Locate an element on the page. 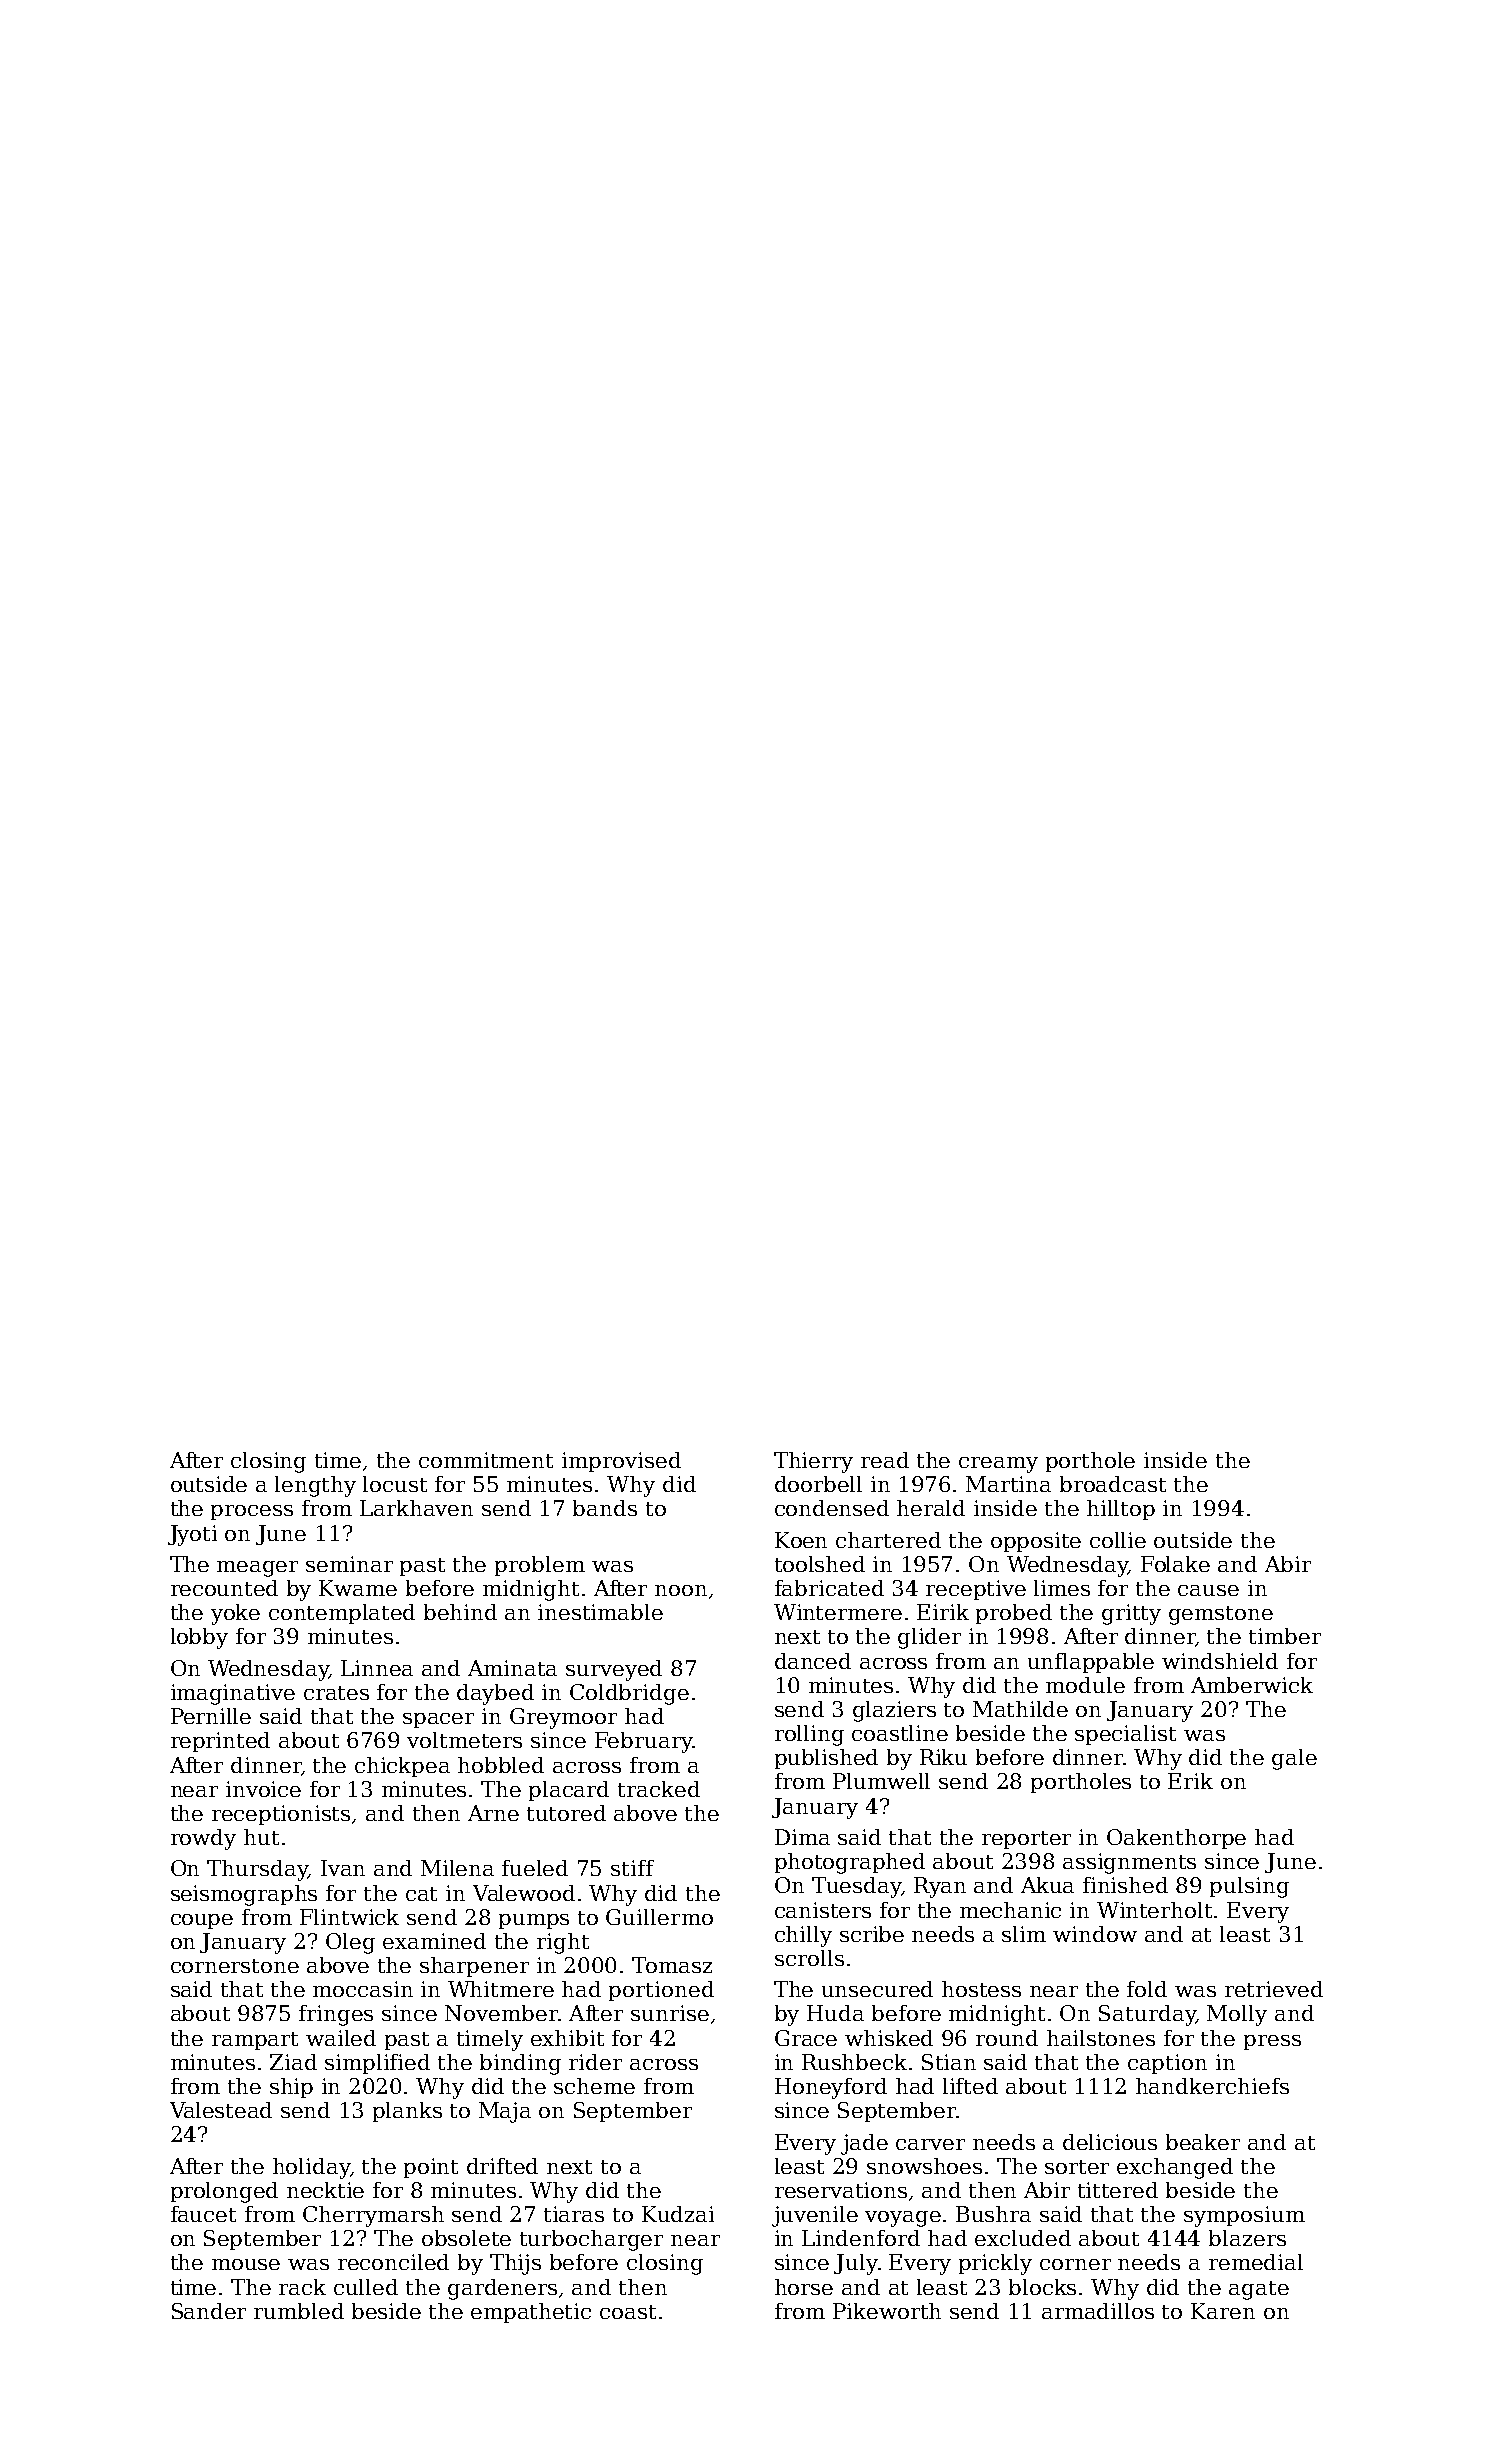 The width and height of the image is (1496, 2464). chartered is located at coordinates (888, 1540).
